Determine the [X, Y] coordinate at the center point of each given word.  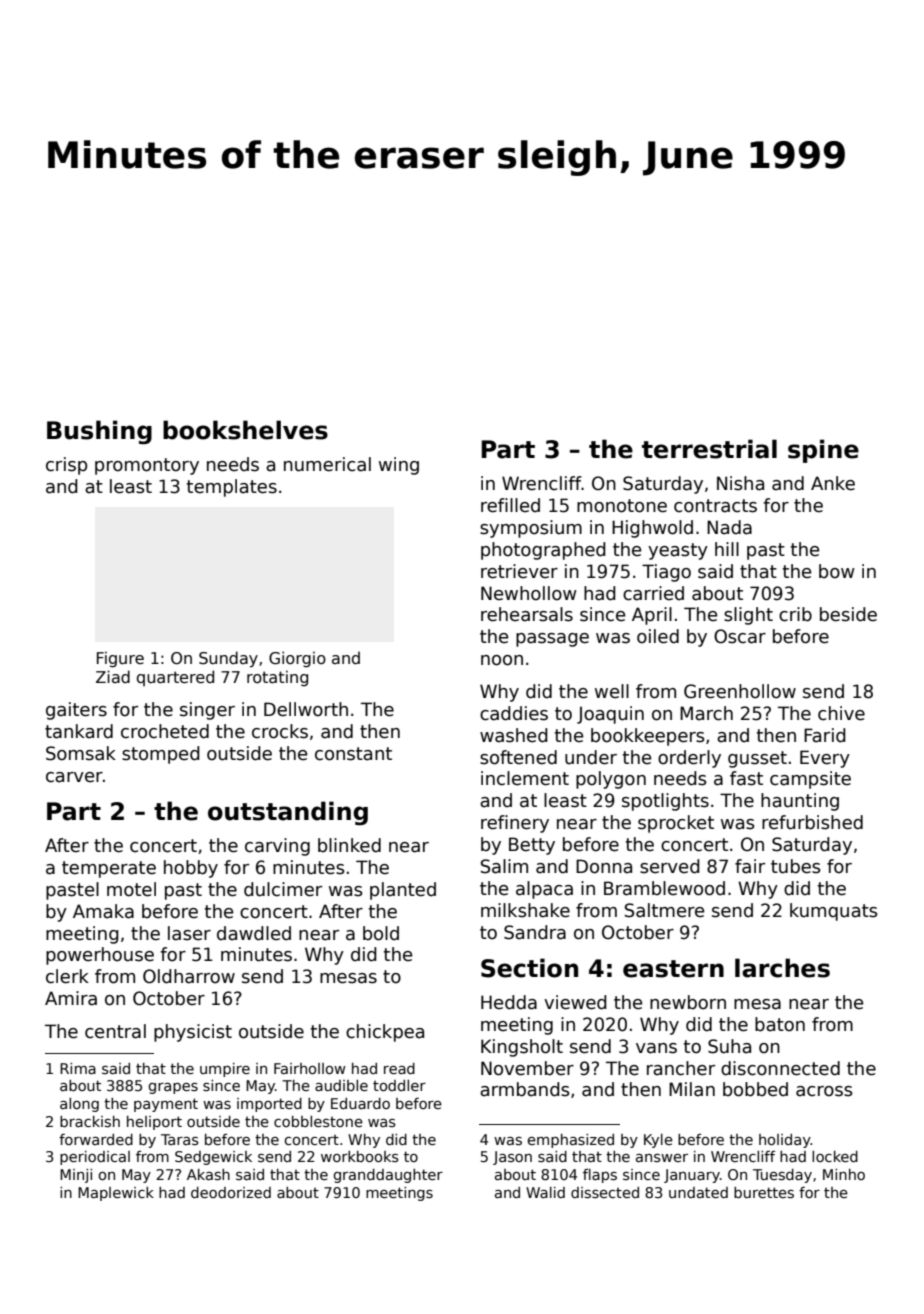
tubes [796, 866]
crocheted [165, 731]
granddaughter [388, 1176]
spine [823, 451]
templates [232, 488]
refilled [510, 505]
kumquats [834, 912]
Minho [844, 1174]
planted [403, 891]
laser [189, 933]
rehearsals [527, 614]
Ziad [113, 676]
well [612, 691]
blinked [349, 845]
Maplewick [116, 1194]
